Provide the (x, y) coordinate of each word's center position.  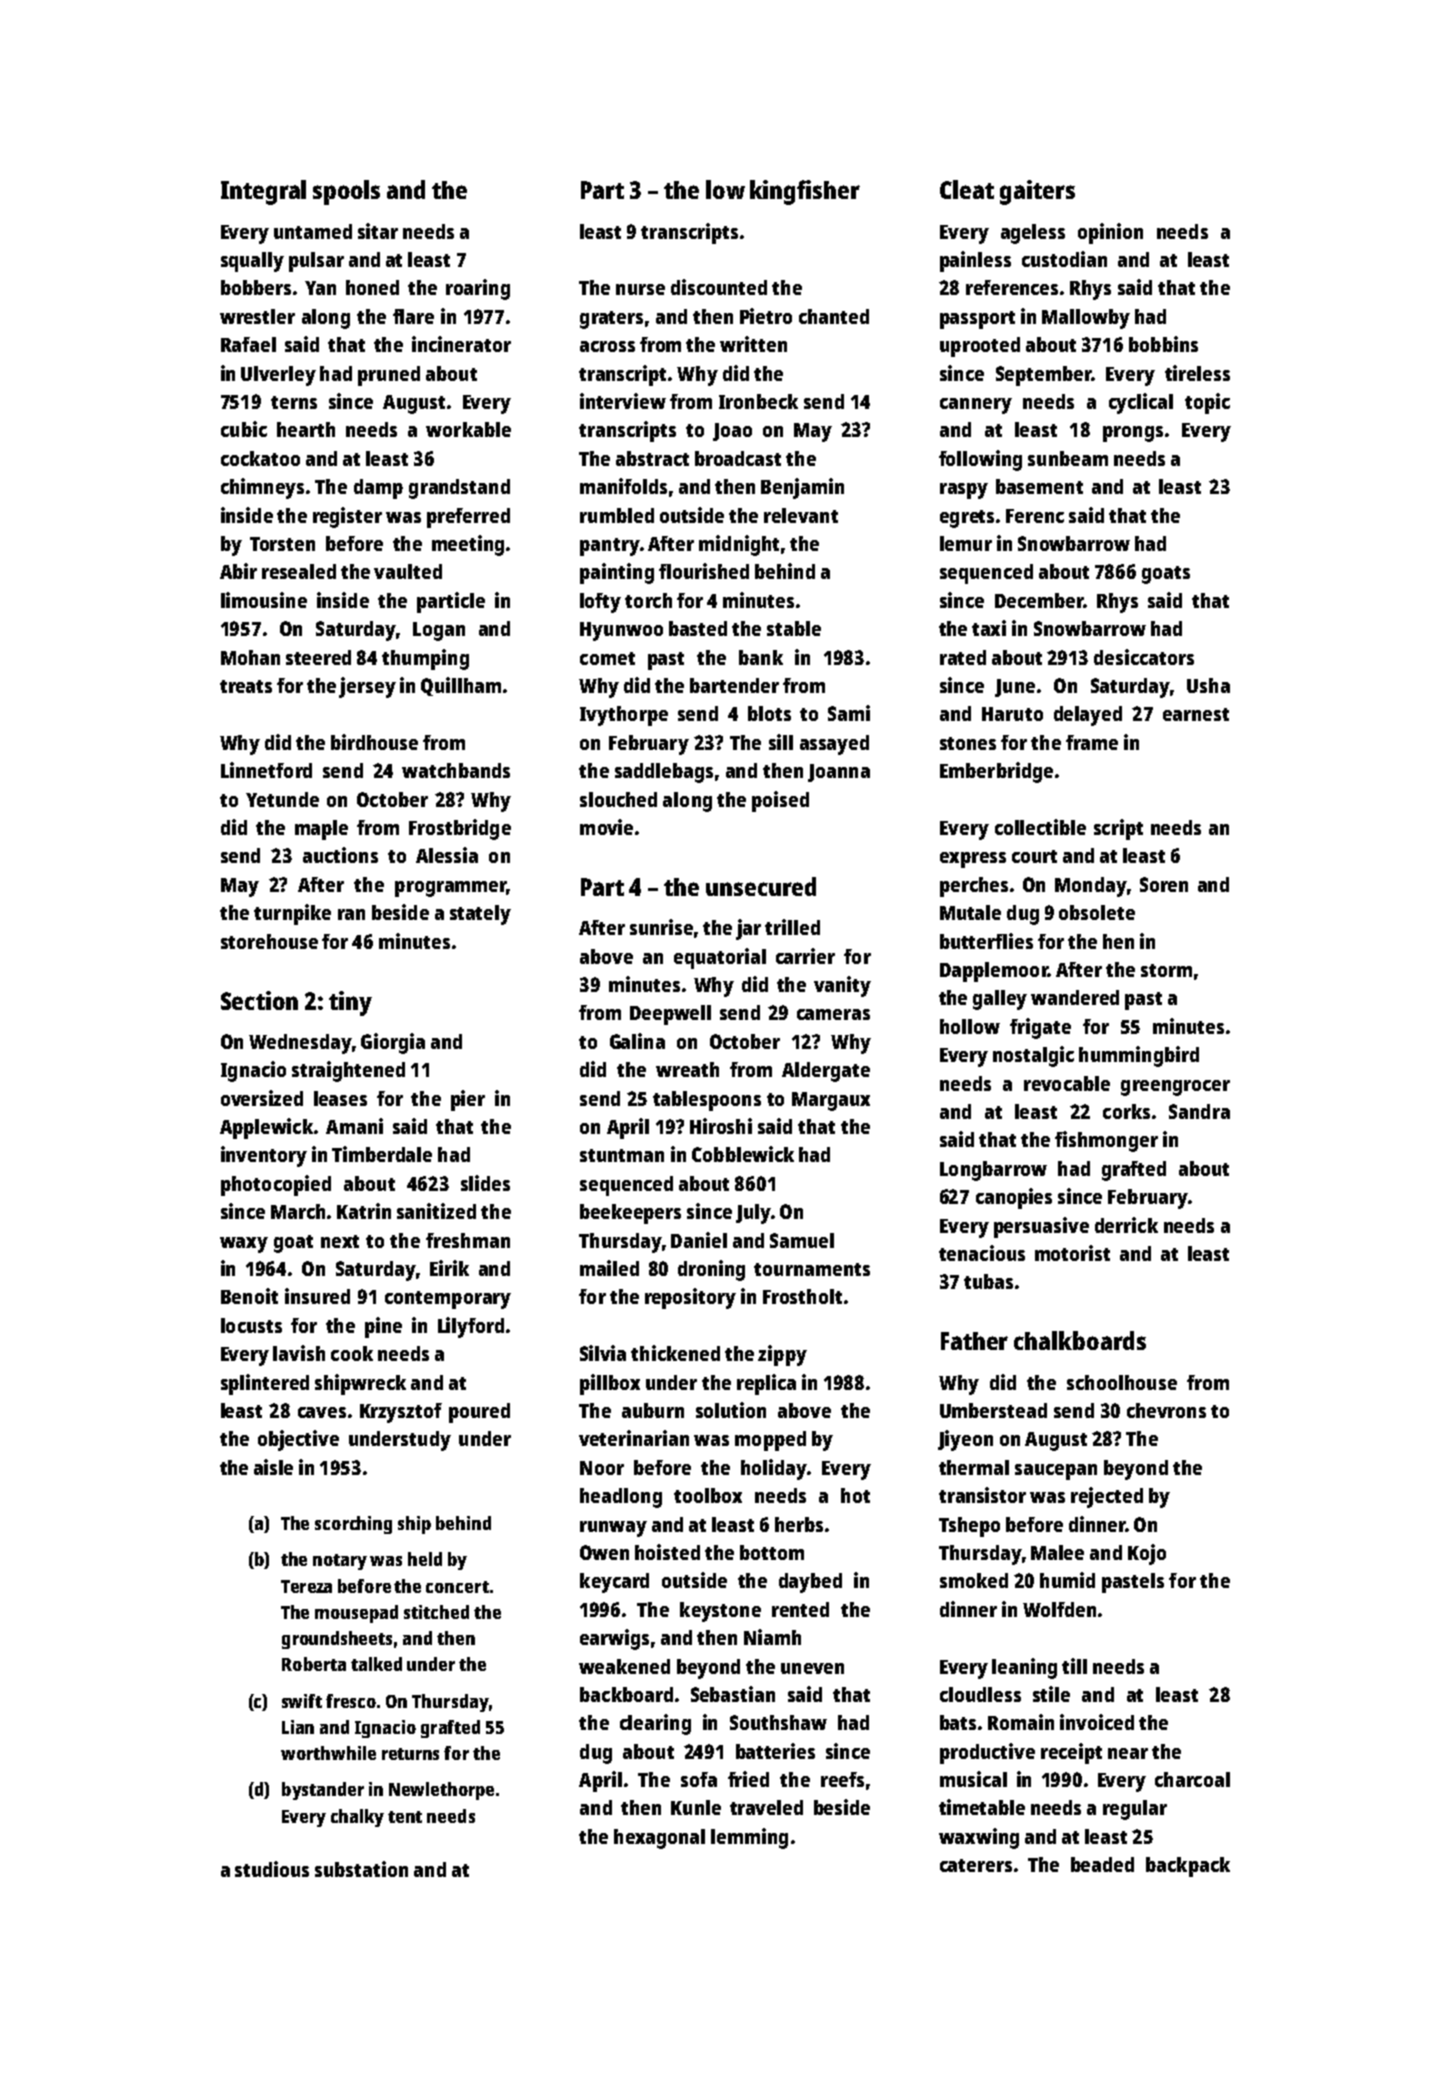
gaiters (1037, 192)
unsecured (761, 886)
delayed (1088, 716)
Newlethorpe (441, 1791)
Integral (263, 192)
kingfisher (805, 192)
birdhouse (374, 742)
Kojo (1147, 1554)
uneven (812, 1668)
